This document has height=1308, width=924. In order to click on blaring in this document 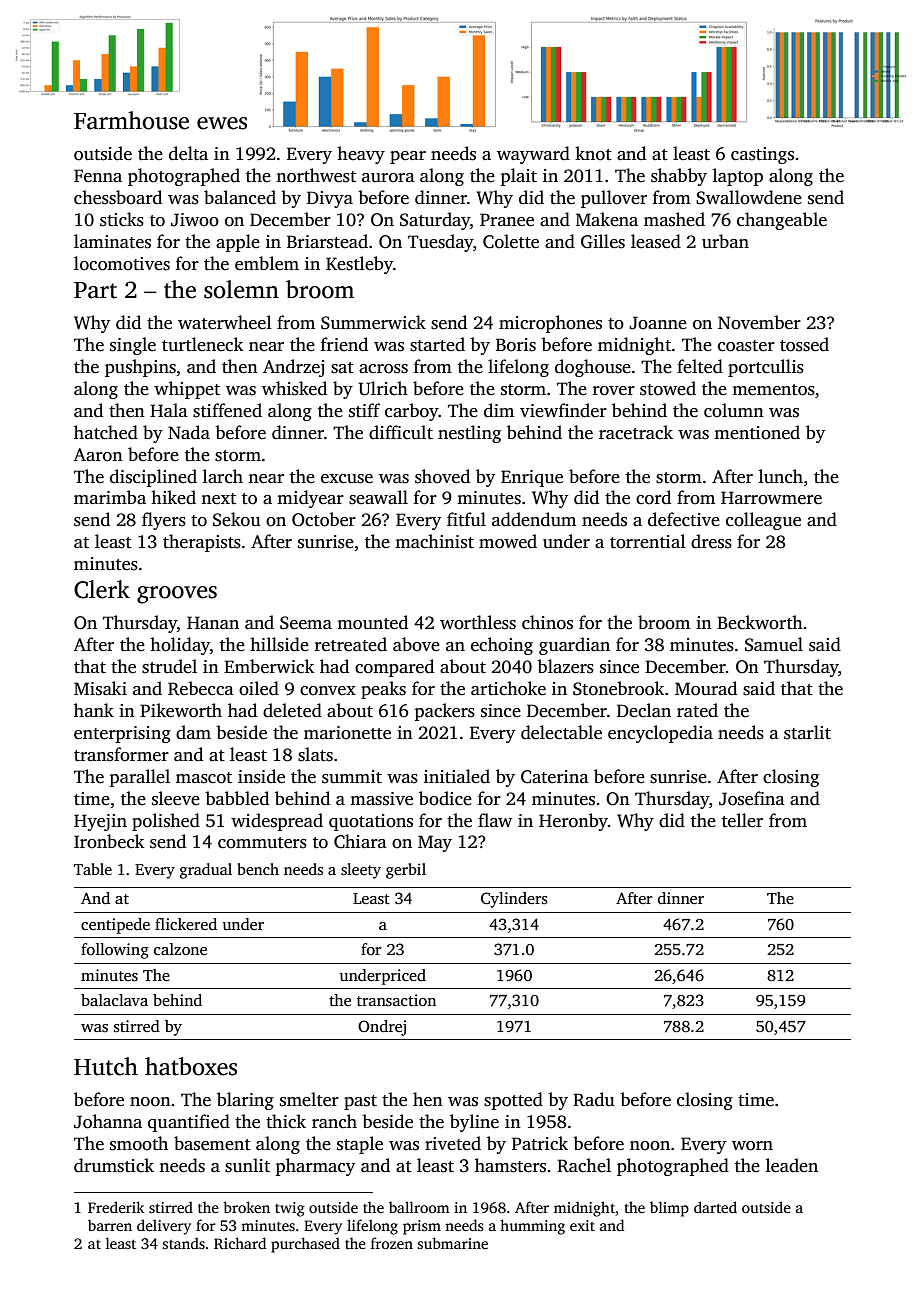, I will do `click(245, 1101)`.
